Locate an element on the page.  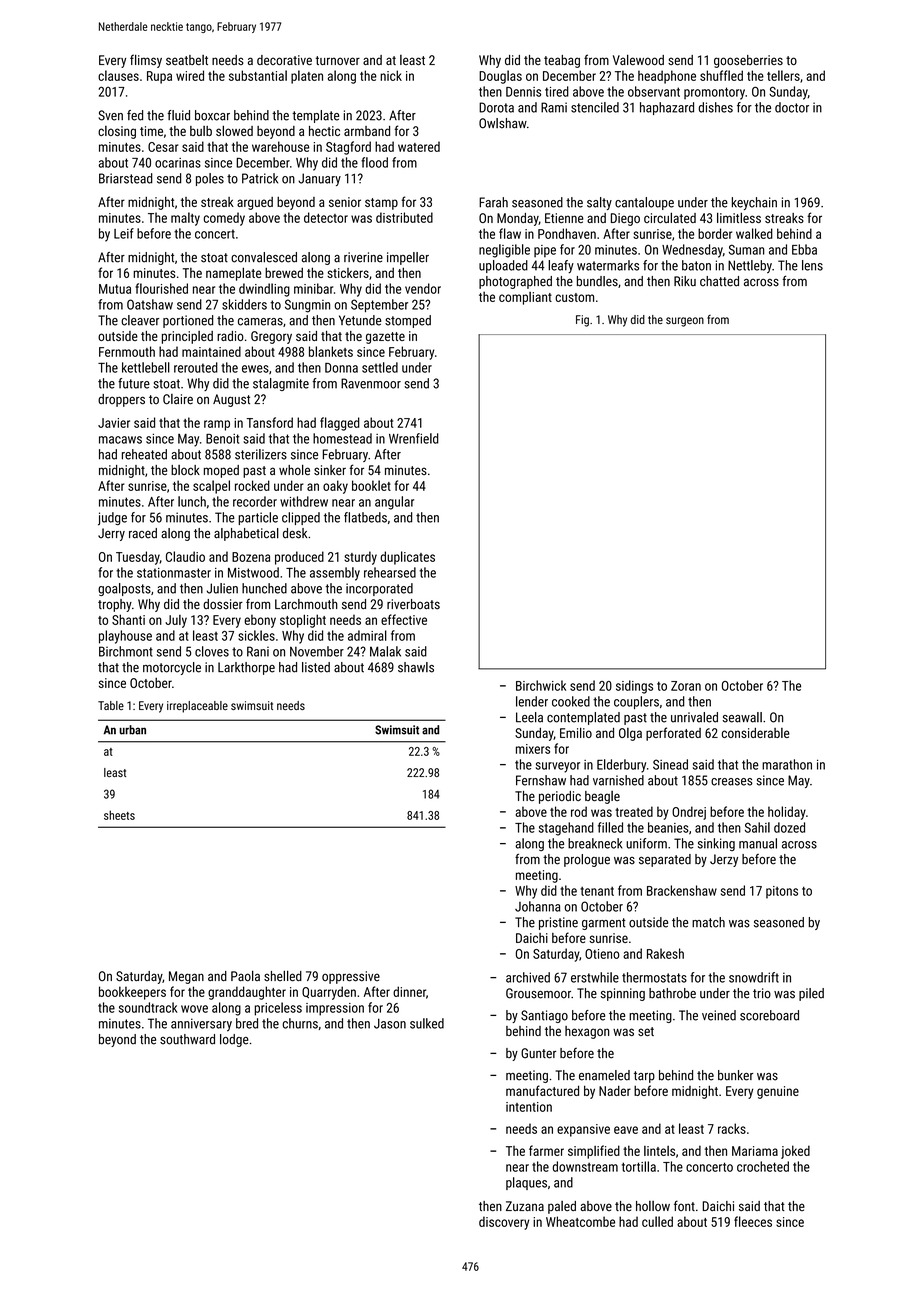
Johanna is located at coordinates (537, 906).
